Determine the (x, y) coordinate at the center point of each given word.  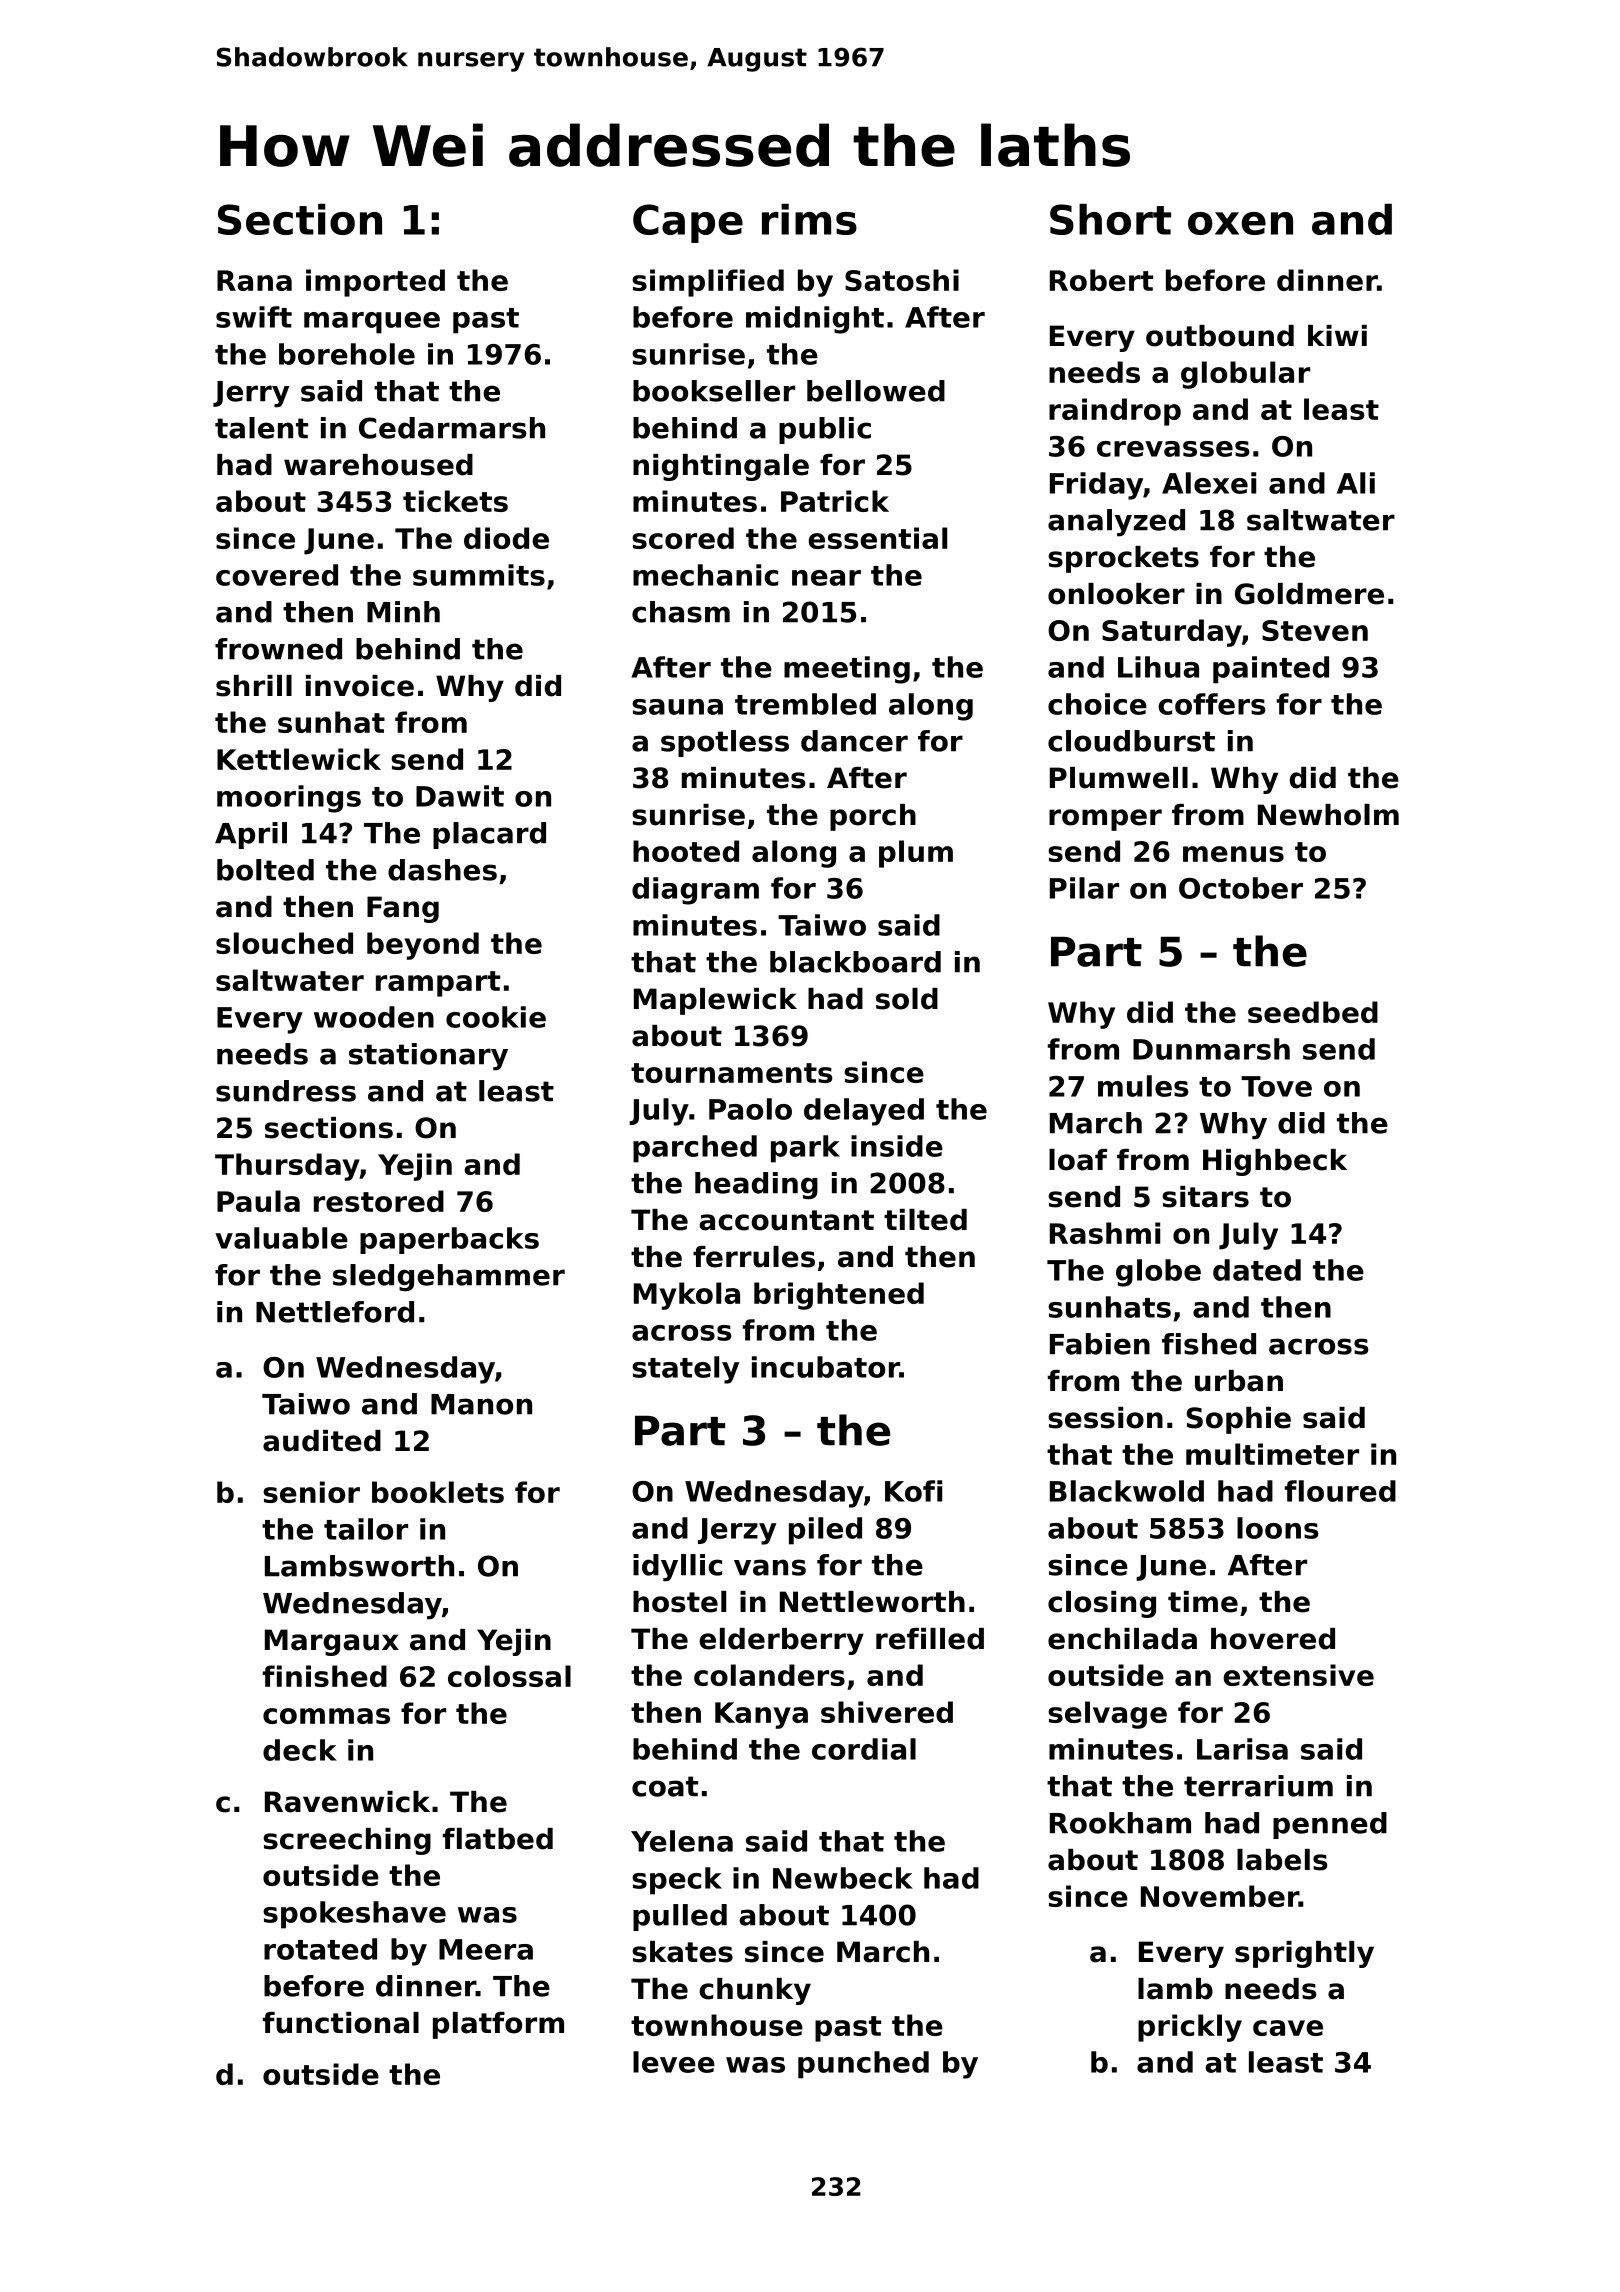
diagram (695, 891)
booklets (438, 1492)
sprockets (1123, 559)
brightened (839, 1296)
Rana (254, 280)
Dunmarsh (1211, 1049)
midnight (815, 320)
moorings (289, 799)
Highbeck (1275, 1162)
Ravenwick (347, 1802)
